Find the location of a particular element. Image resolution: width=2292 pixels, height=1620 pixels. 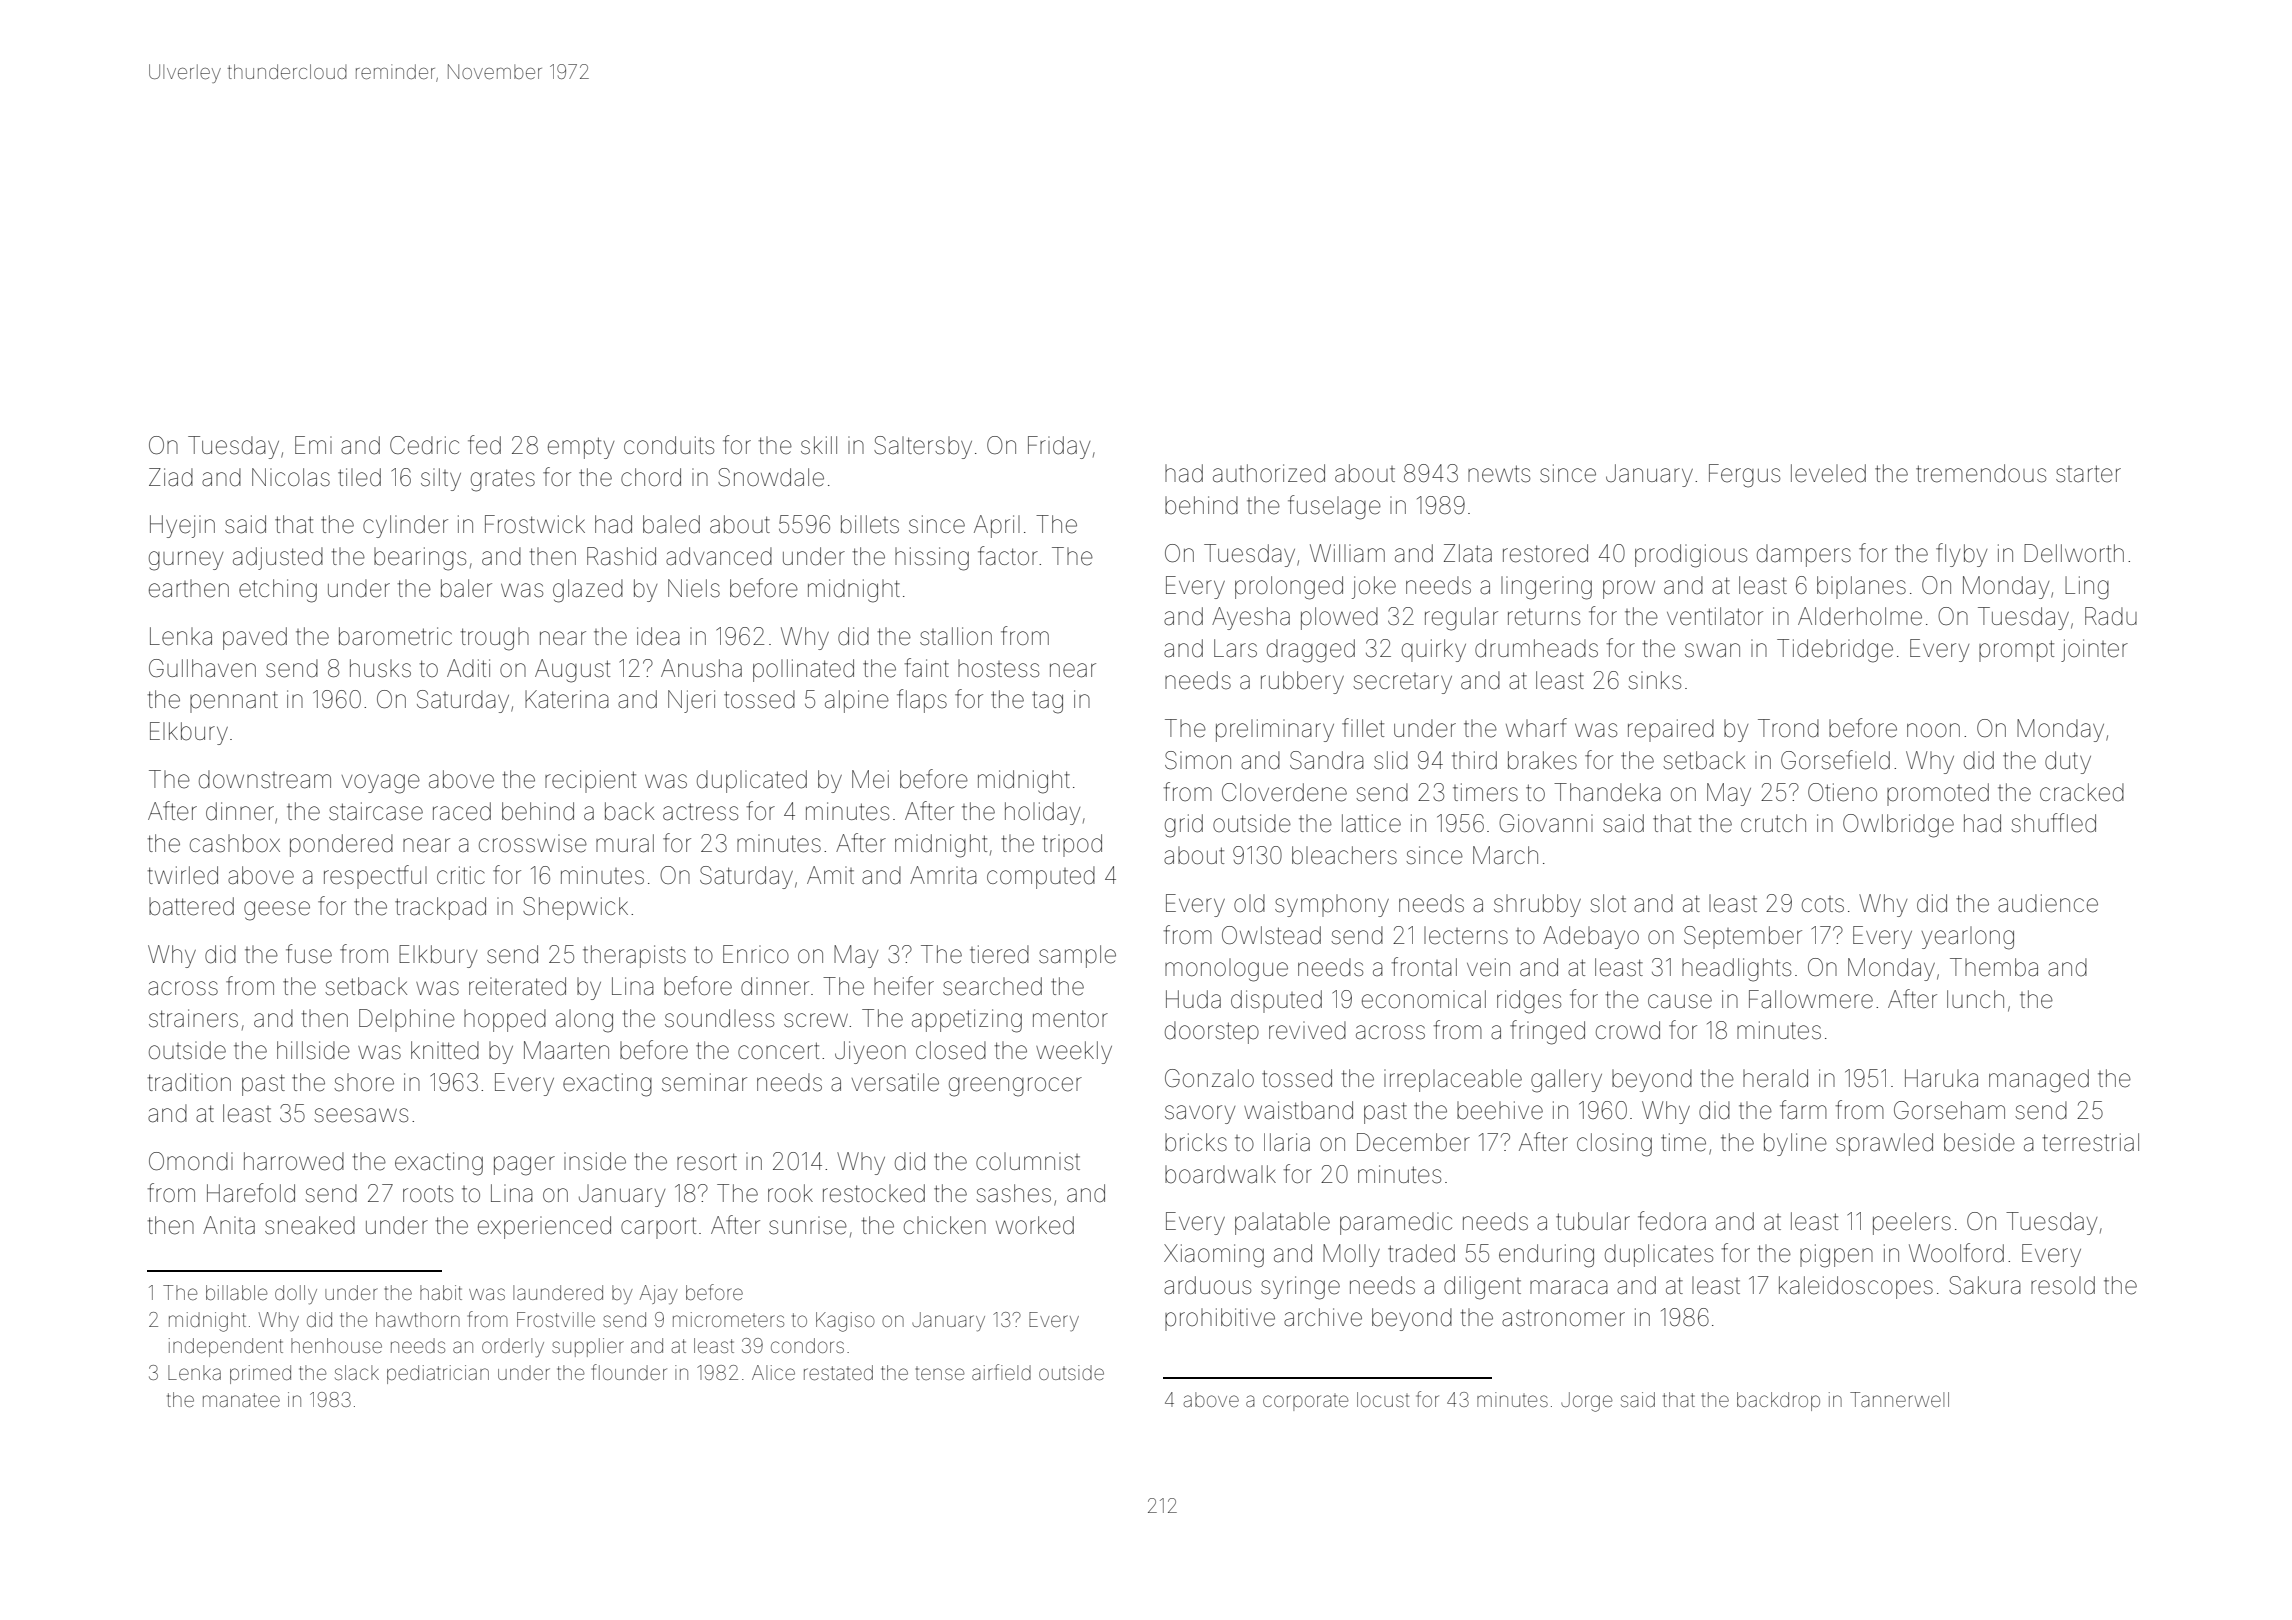

ridges is located at coordinates (1529, 1002).
